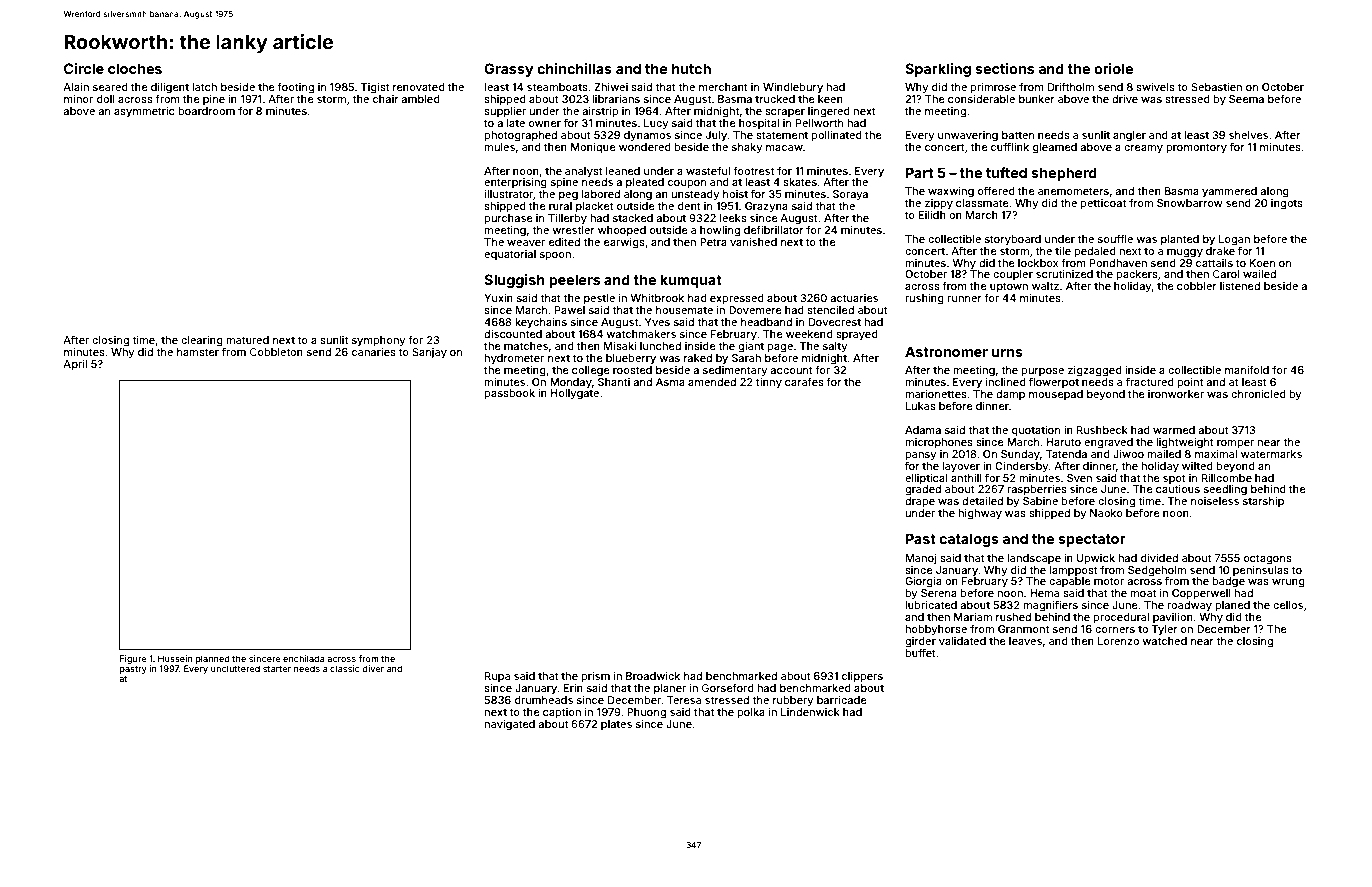 The height and width of the page is (887, 1372). What do you see at coordinates (920, 502) in the page?
I see `drape` at bounding box center [920, 502].
